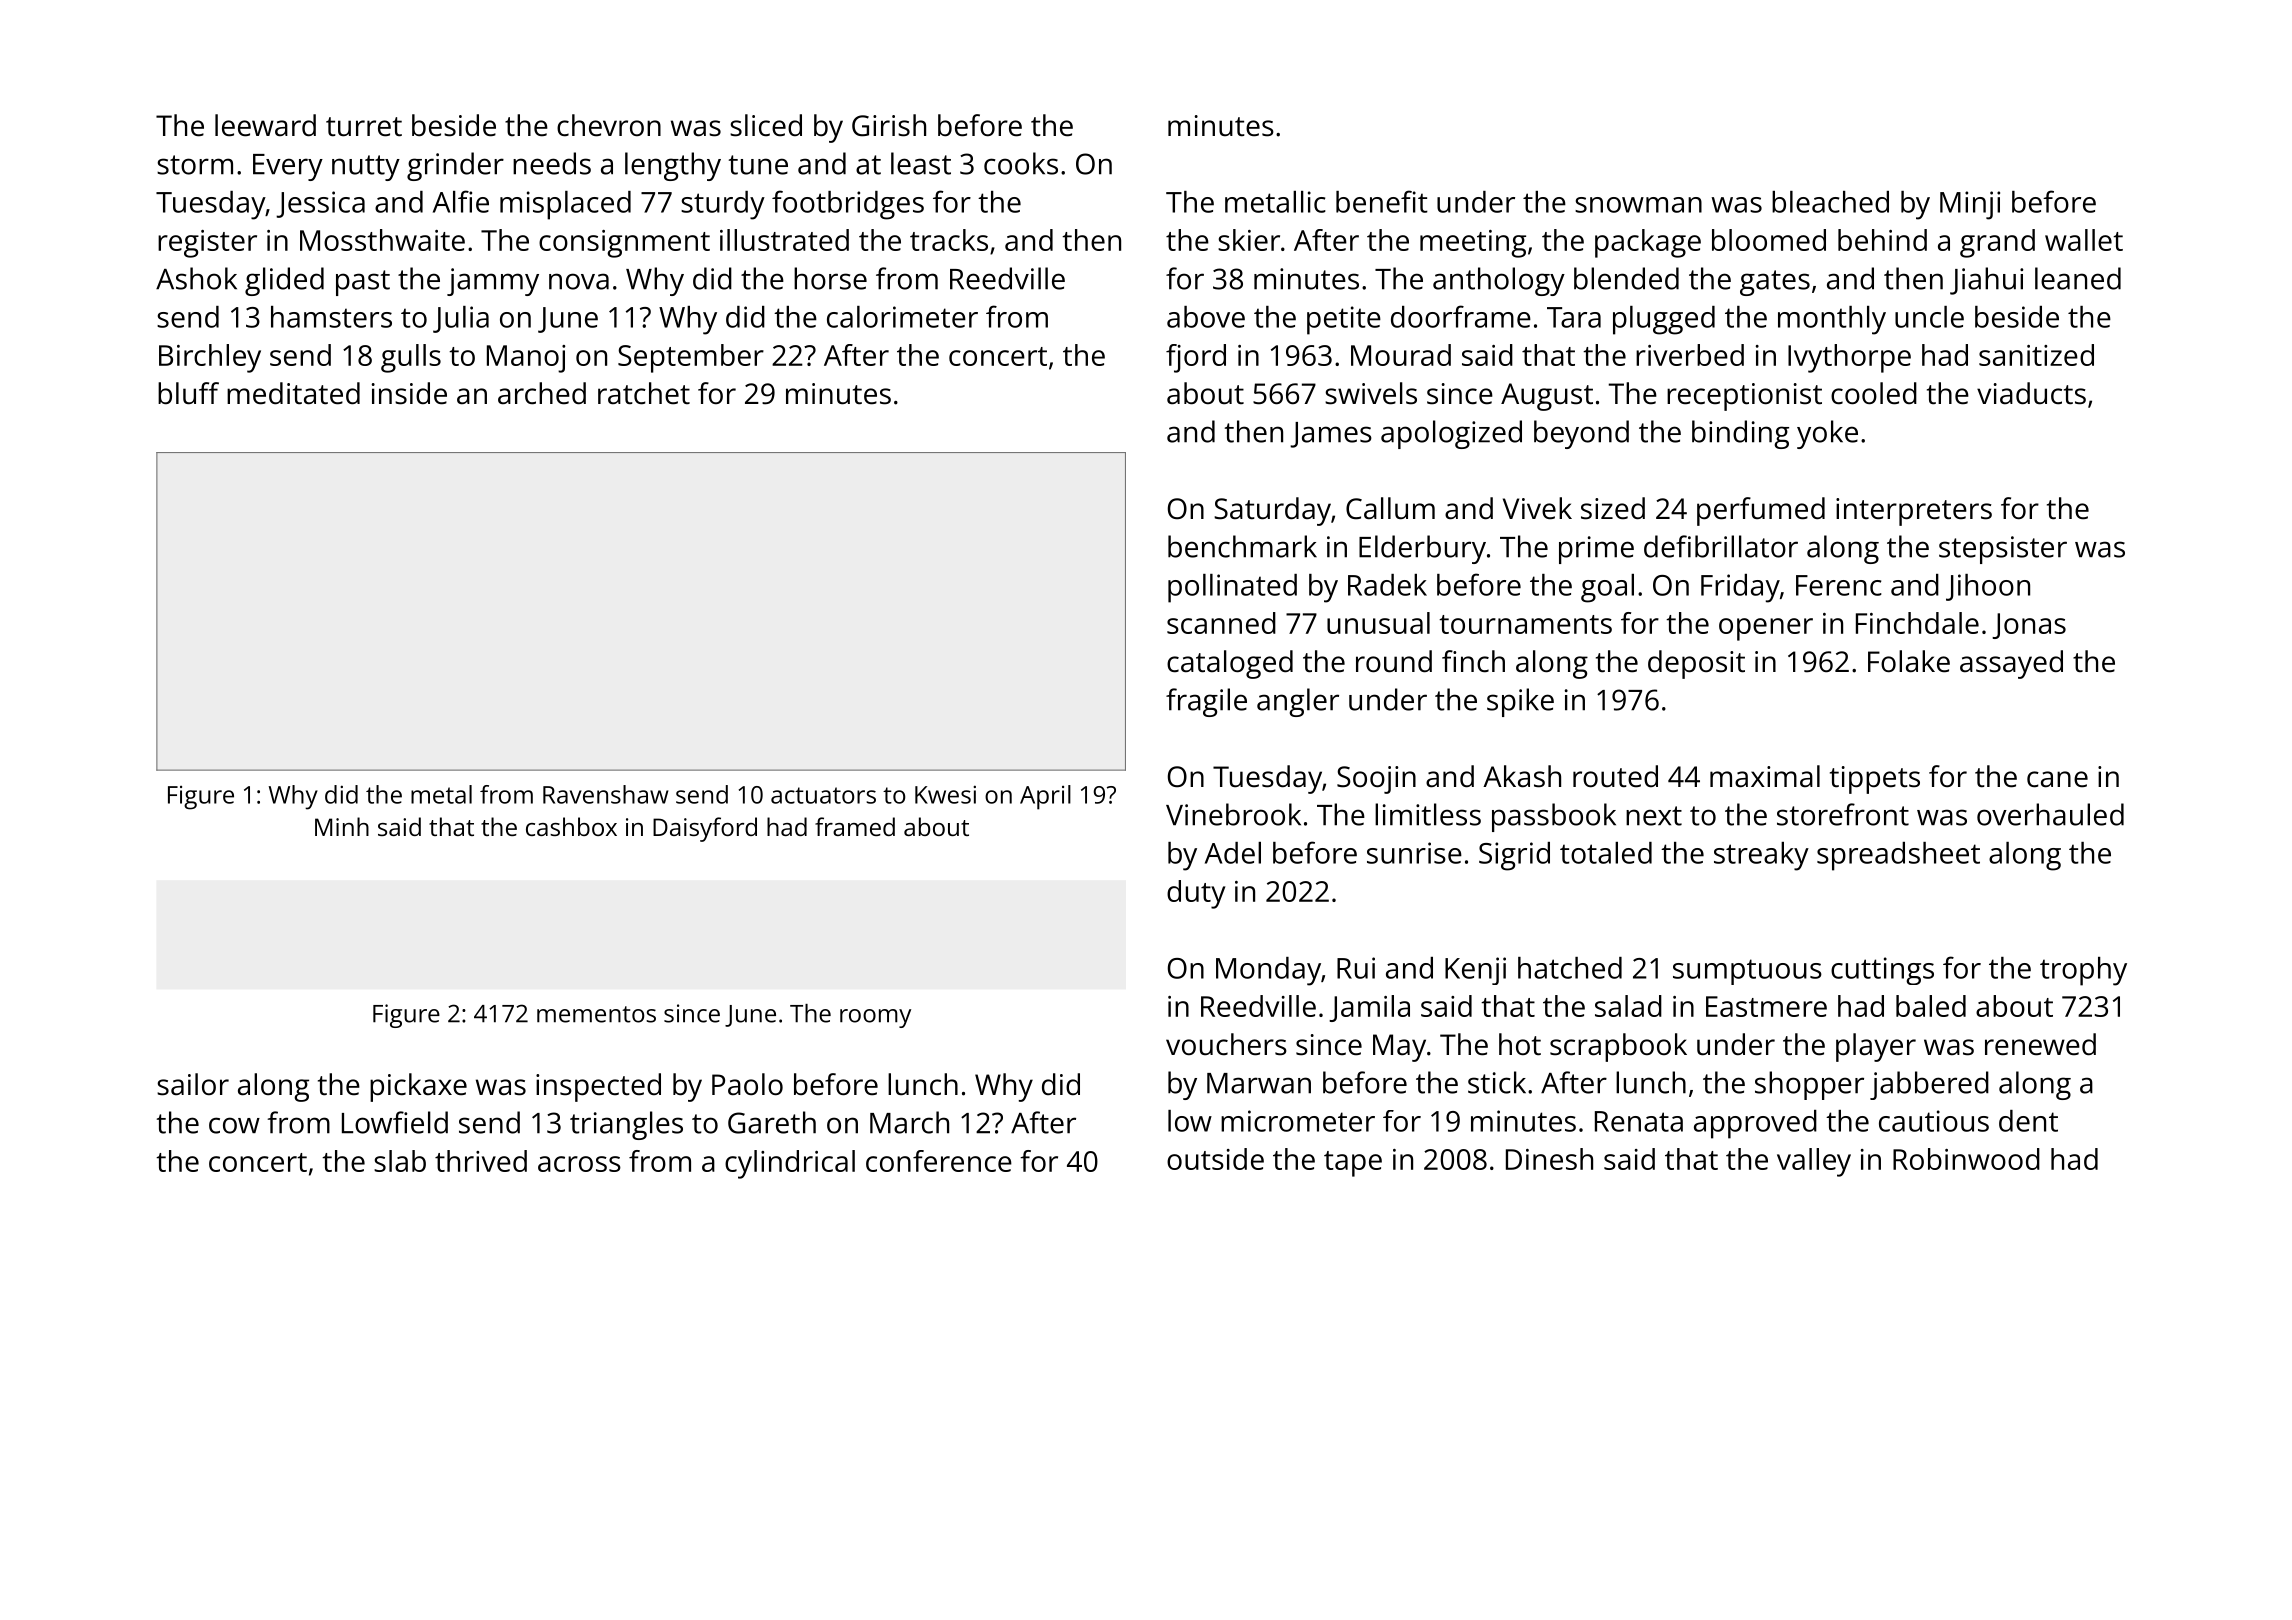  I want to click on sturdy, so click(723, 205).
